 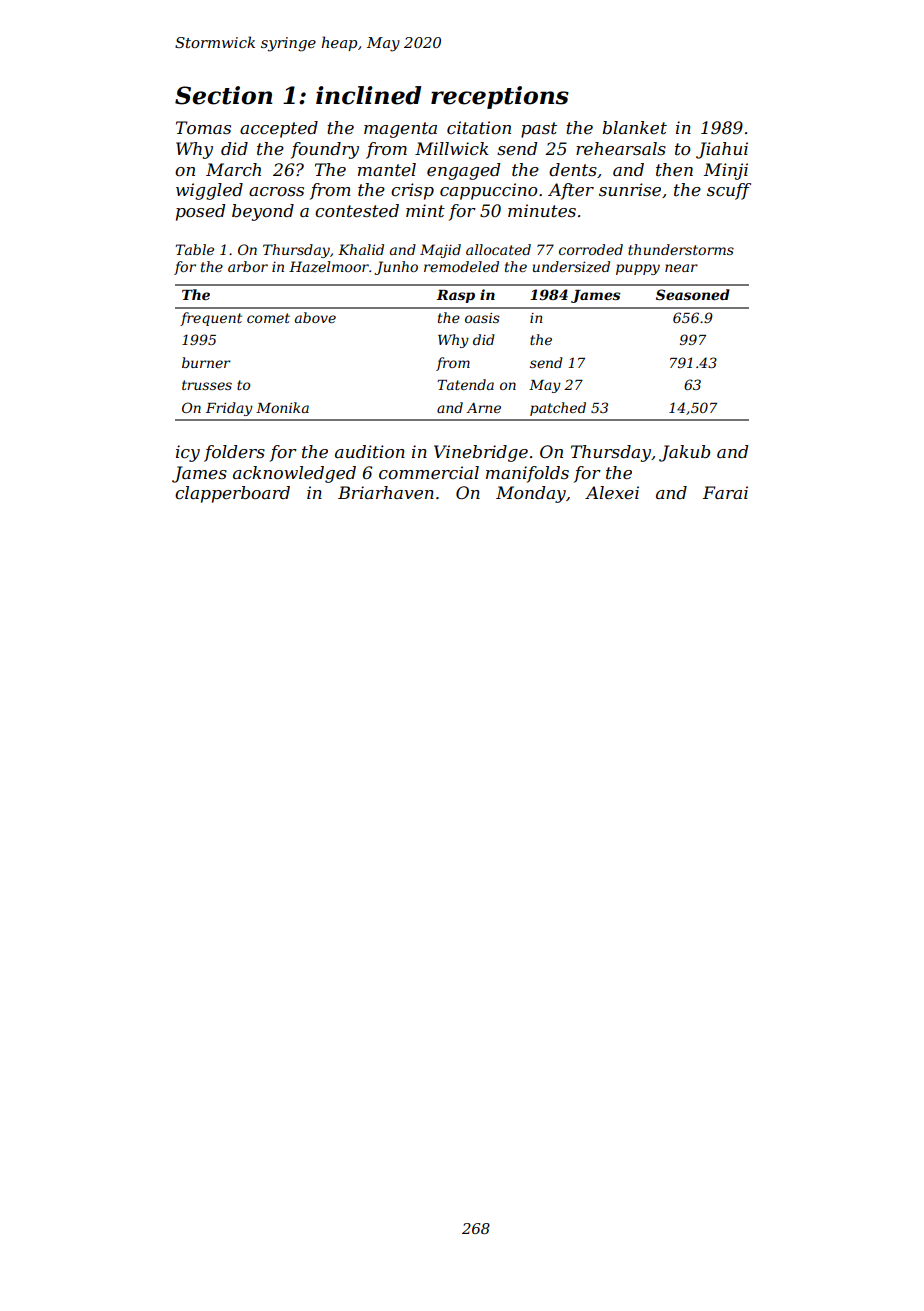 What do you see at coordinates (206, 362) in the screenshot?
I see `burner` at bounding box center [206, 362].
